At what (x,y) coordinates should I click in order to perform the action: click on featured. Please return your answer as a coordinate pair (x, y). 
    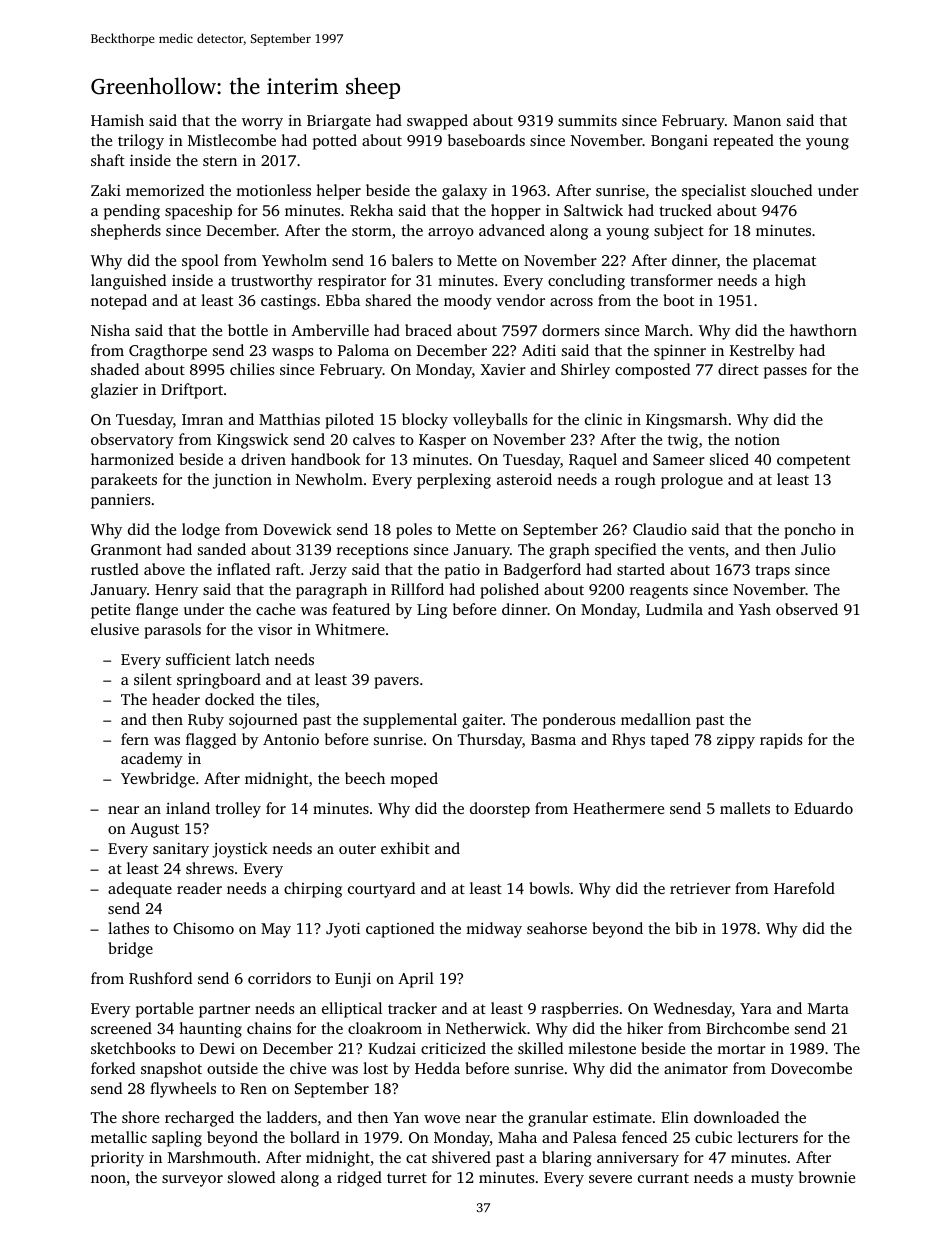
    Looking at the image, I should click on (361, 609).
